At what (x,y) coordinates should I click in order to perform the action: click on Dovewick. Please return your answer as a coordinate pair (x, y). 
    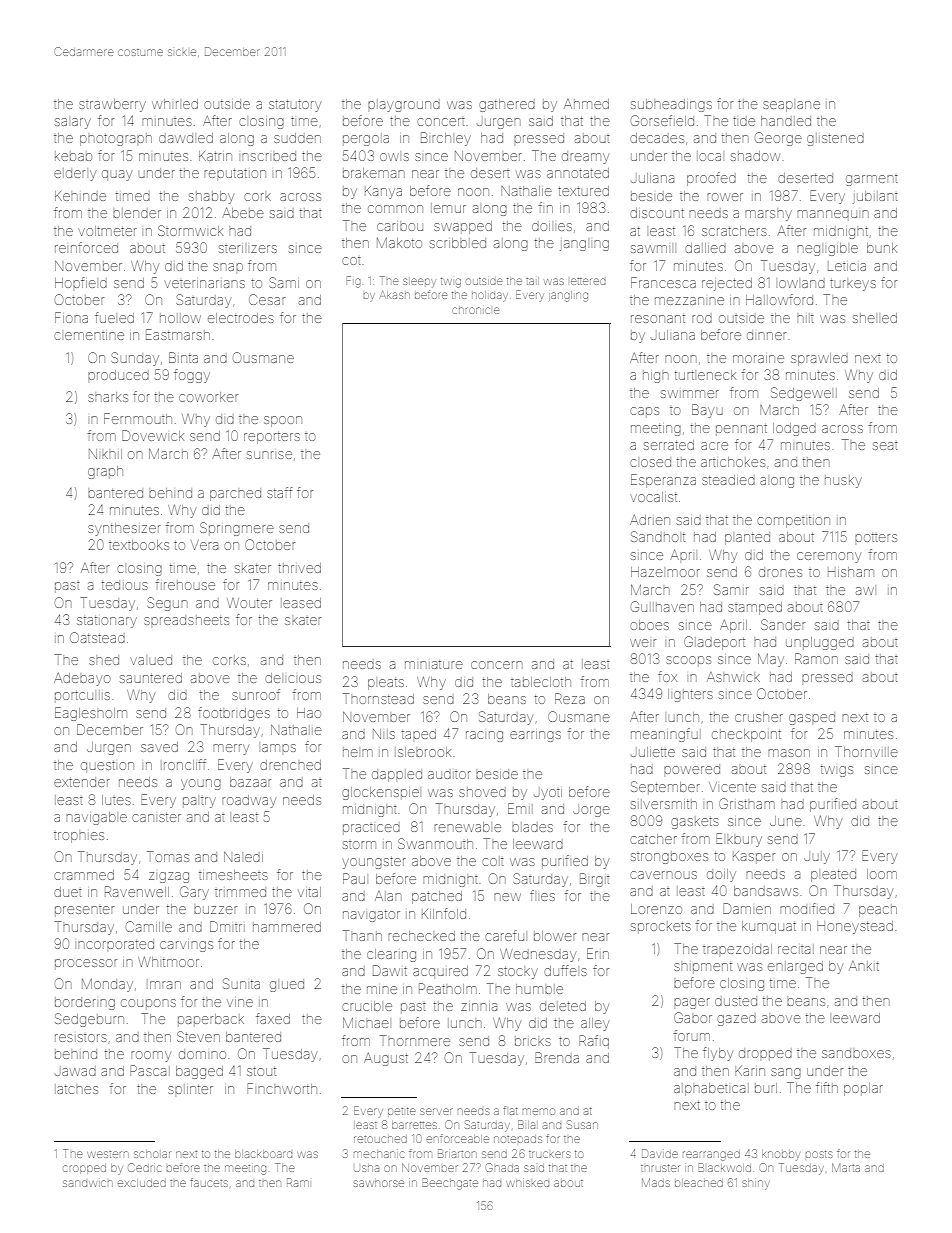
    Looking at the image, I should click on (153, 435).
